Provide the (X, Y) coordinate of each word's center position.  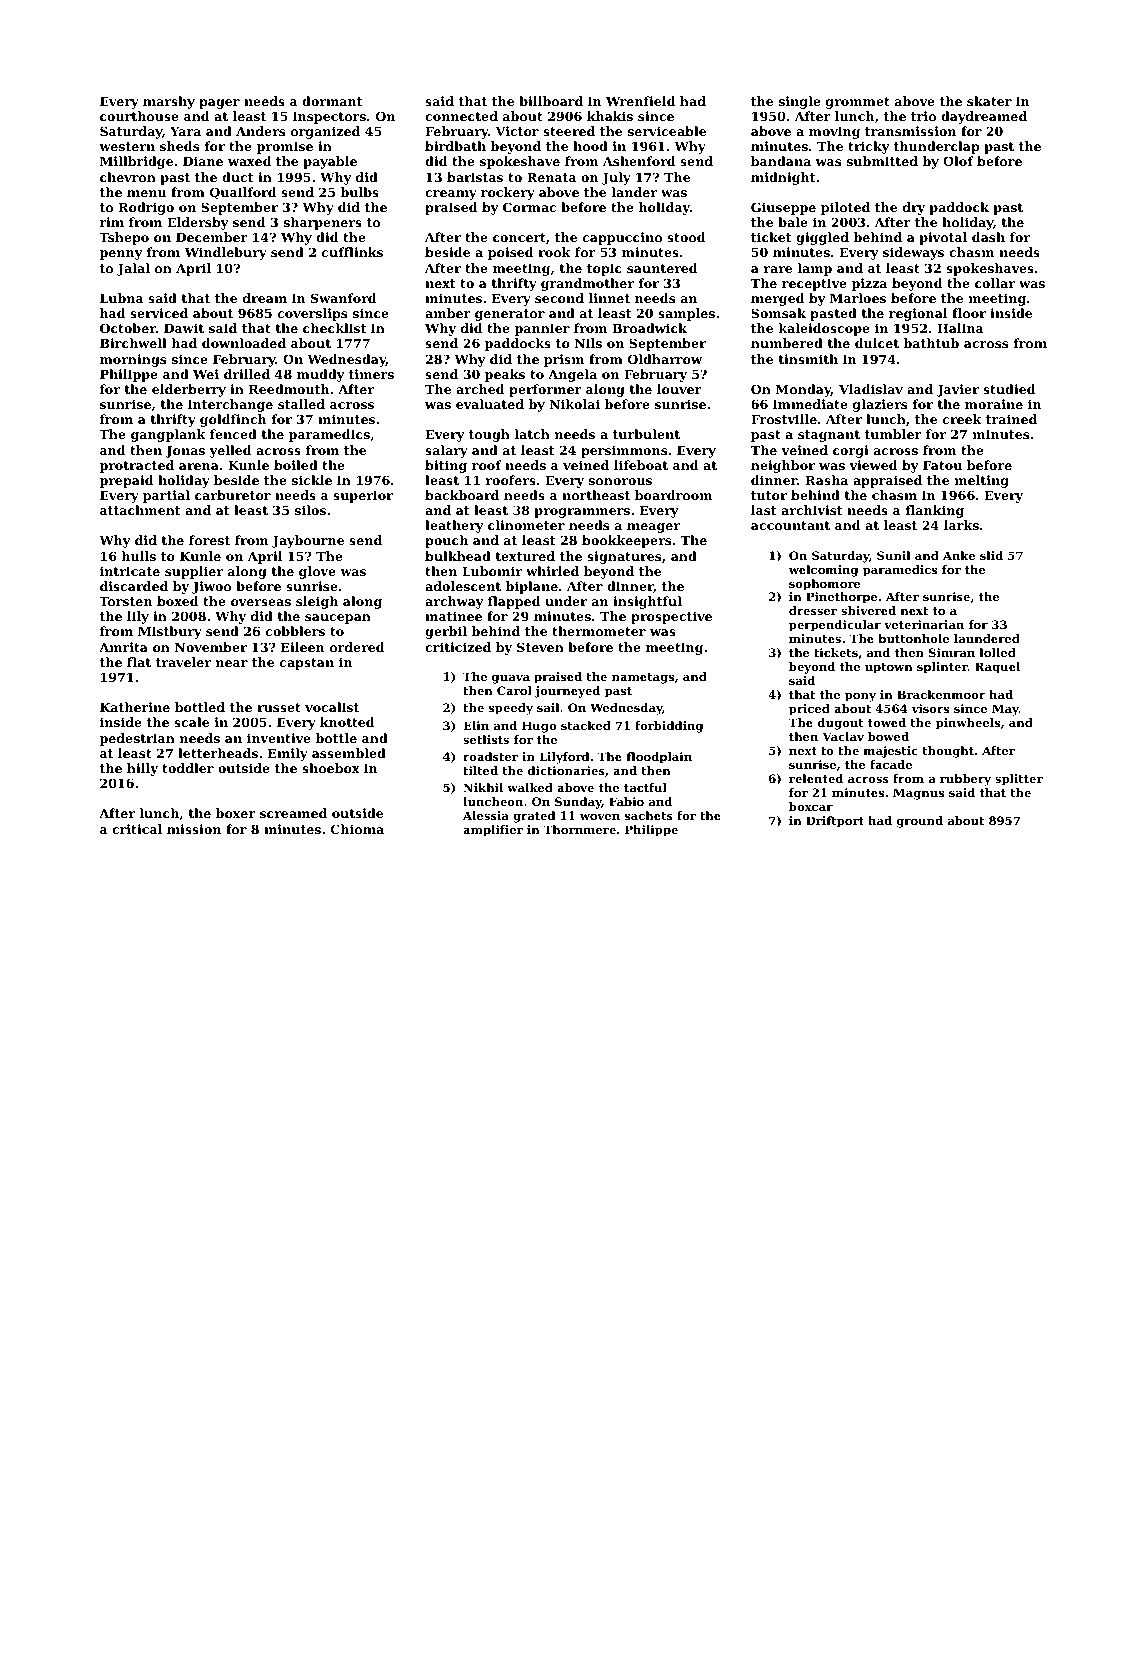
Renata (552, 177)
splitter (1019, 780)
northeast (596, 495)
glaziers (880, 405)
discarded (134, 586)
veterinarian (924, 624)
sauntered (662, 268)
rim (112, 222)
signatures (624, 557)
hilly (142, 769)
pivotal (943, 238)
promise (285, 147)
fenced (233, 434)
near (232, 663)
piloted (845, 208)
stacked (586, 725)
